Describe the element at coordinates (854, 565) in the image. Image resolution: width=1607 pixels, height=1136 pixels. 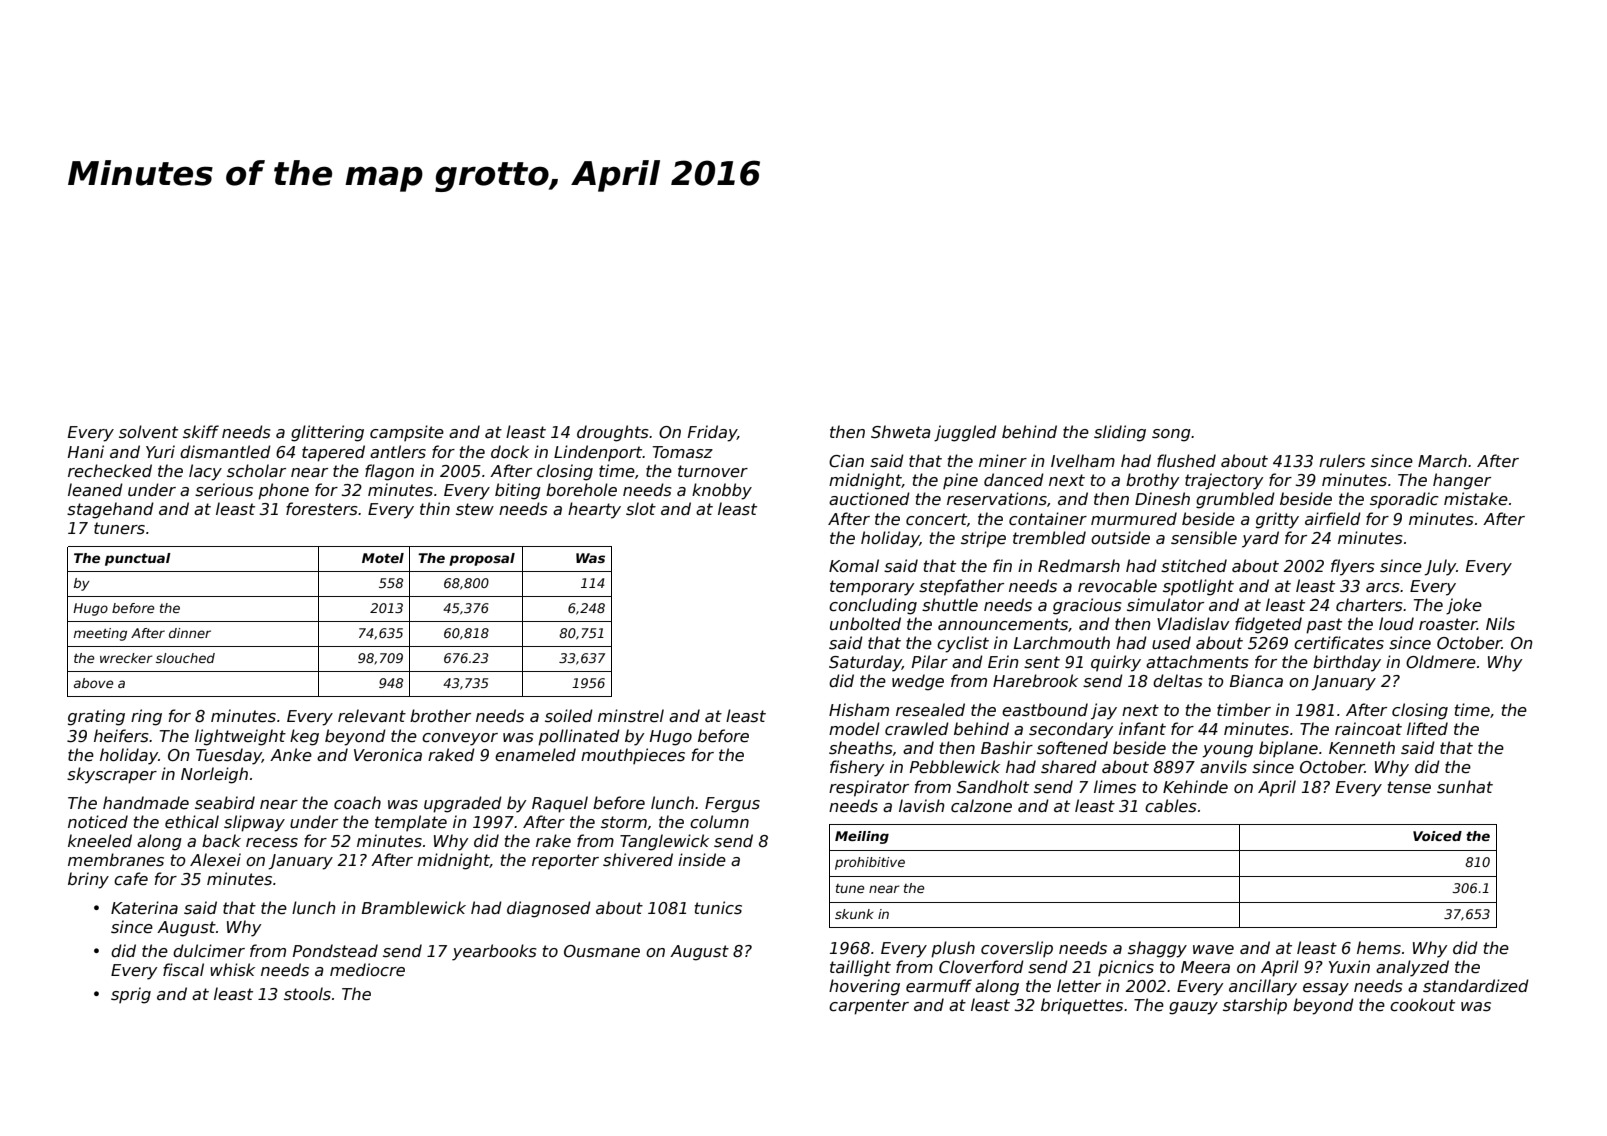
I see `Komal` at that location.
